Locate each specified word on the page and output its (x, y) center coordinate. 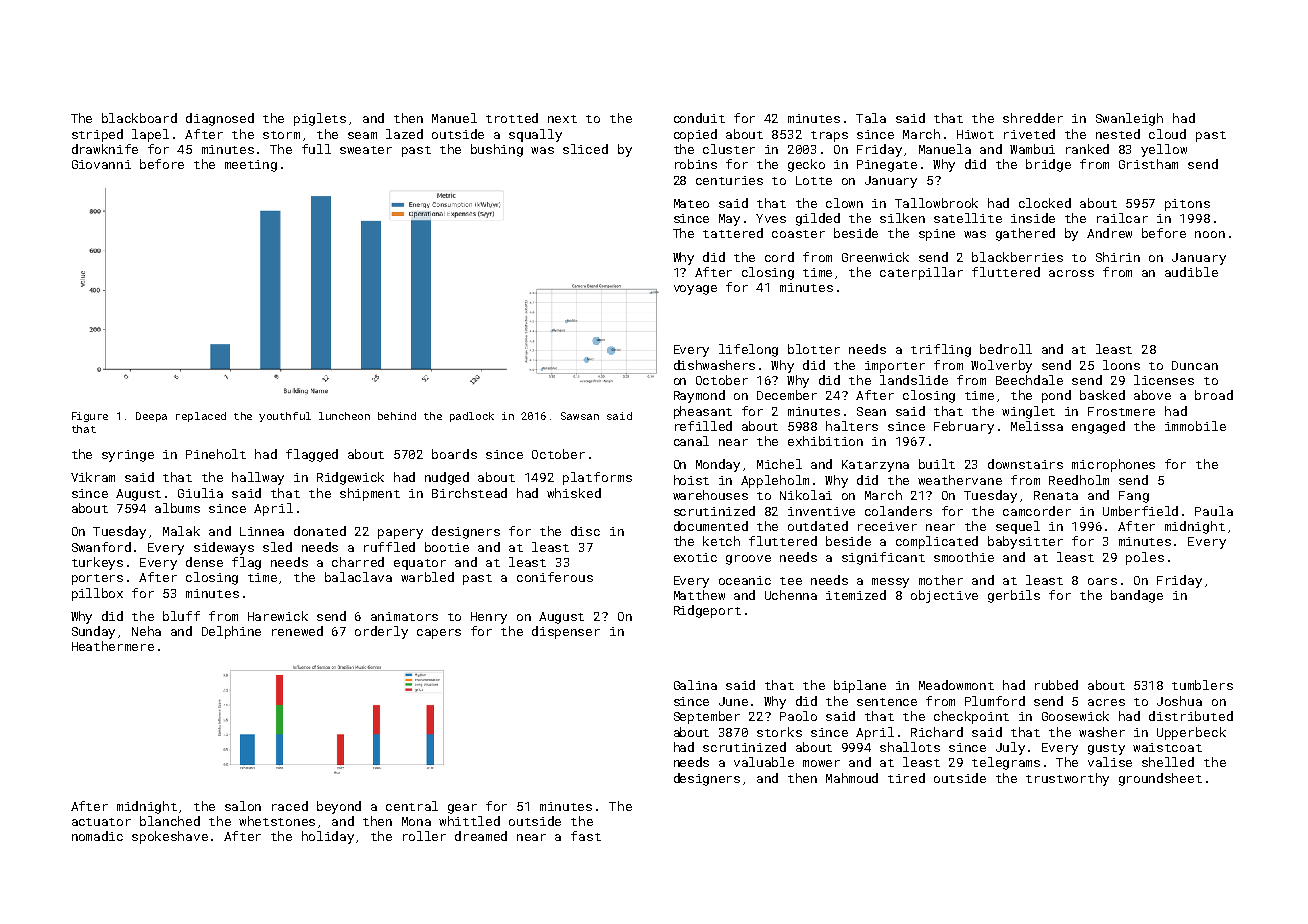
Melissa (1037, 426)
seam (362, 135)
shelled (1168, 762)
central (412, 806)
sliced (585, 149)
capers (439, 634)
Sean (871, 411)
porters (97, 579)
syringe (128, 456)
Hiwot (975, 134)
